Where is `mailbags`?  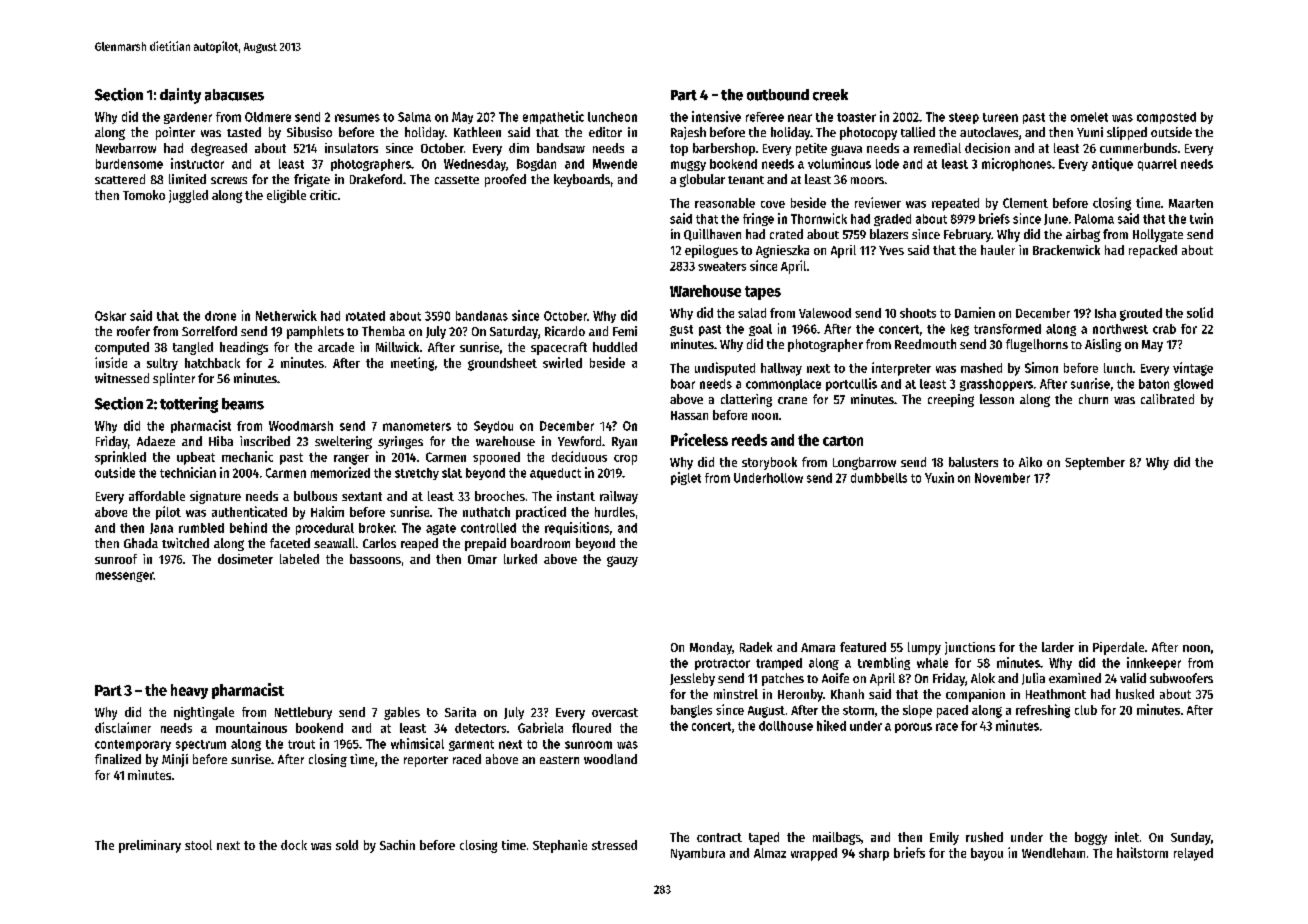
mailbags is located at coordinates (837, 838).
